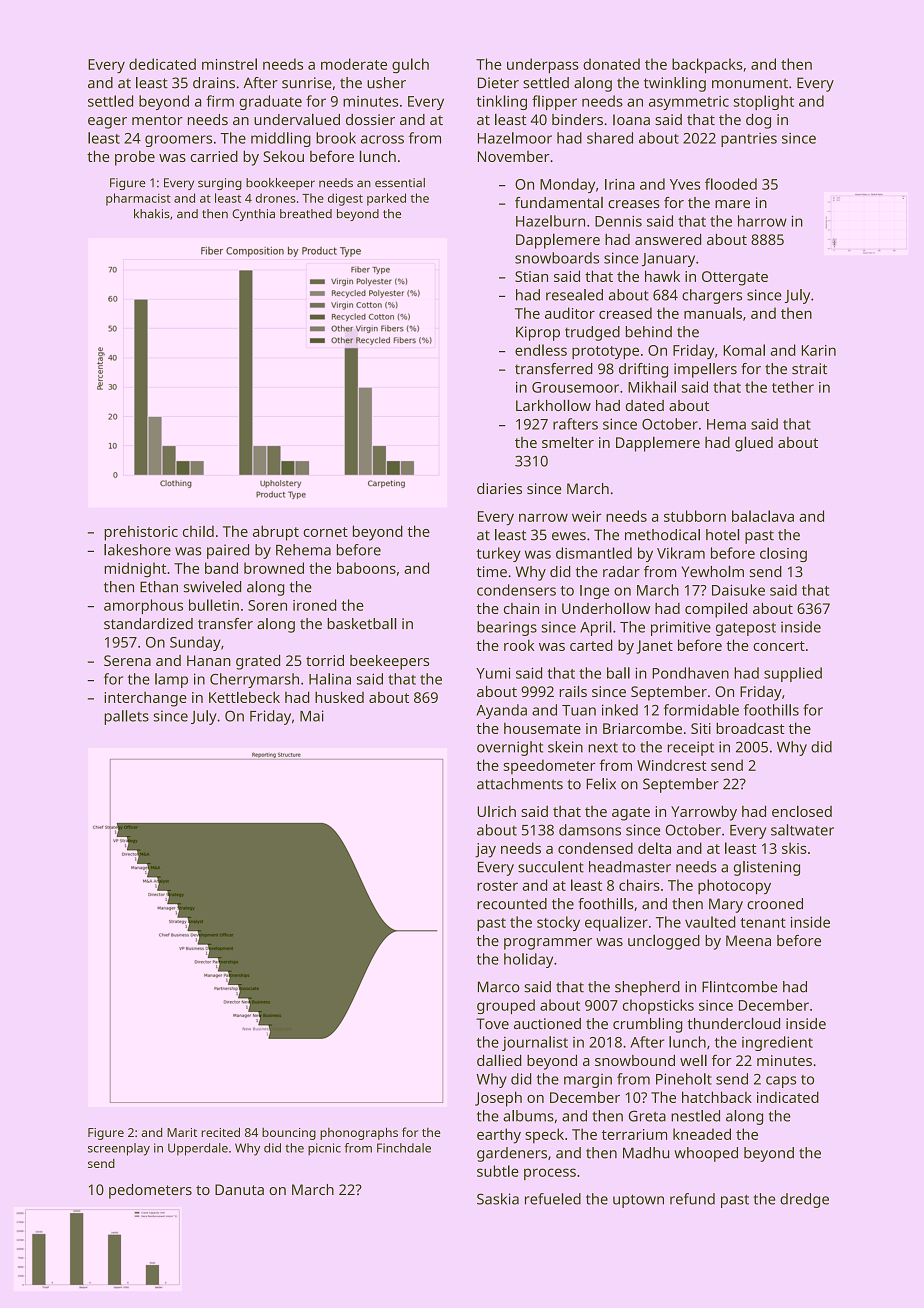  Describe the element at coordinates (386, 83) in the document. I see `usher` at that location.
